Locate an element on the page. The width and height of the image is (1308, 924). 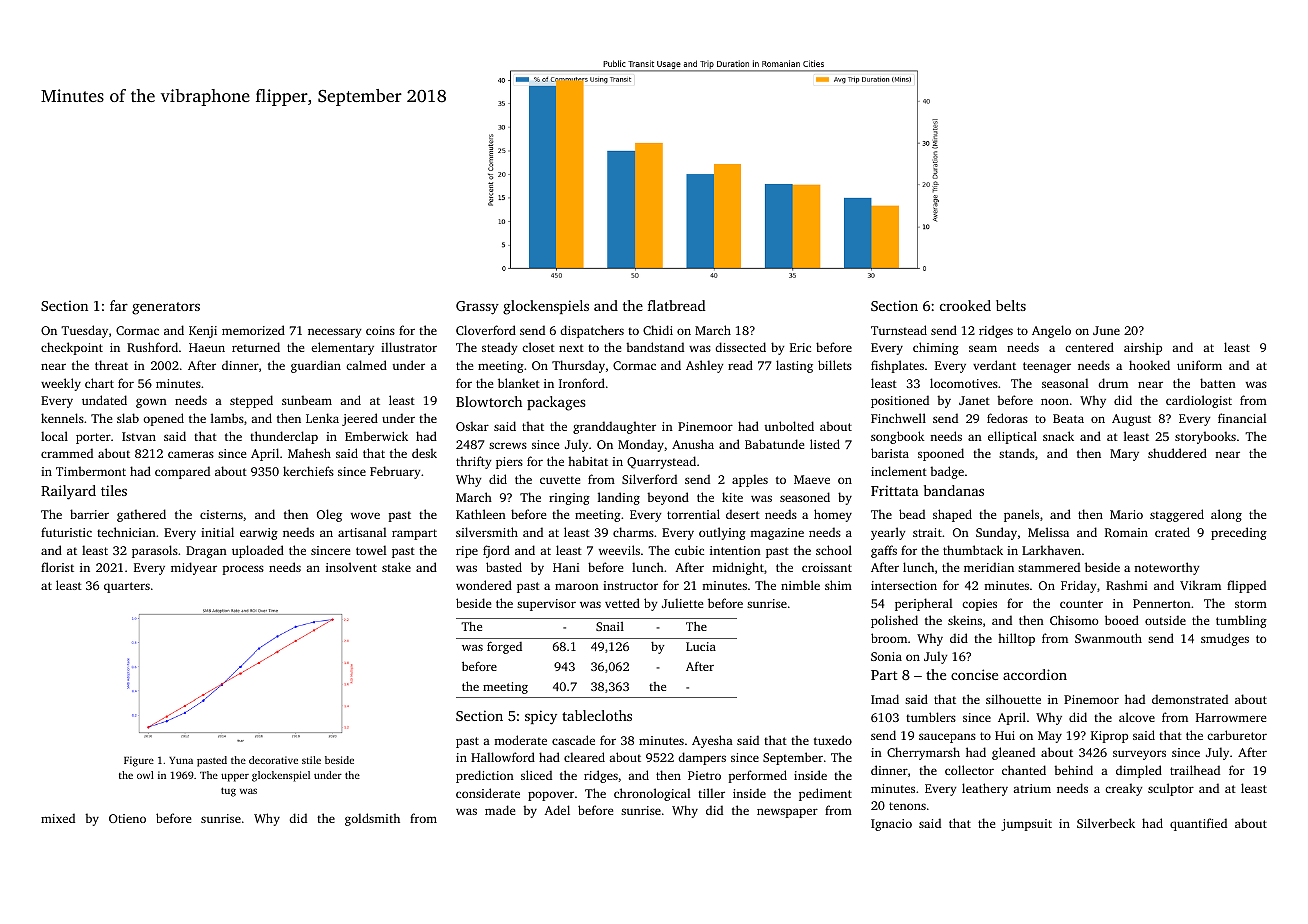
checkpoint is located at coordinates (72, 348).
